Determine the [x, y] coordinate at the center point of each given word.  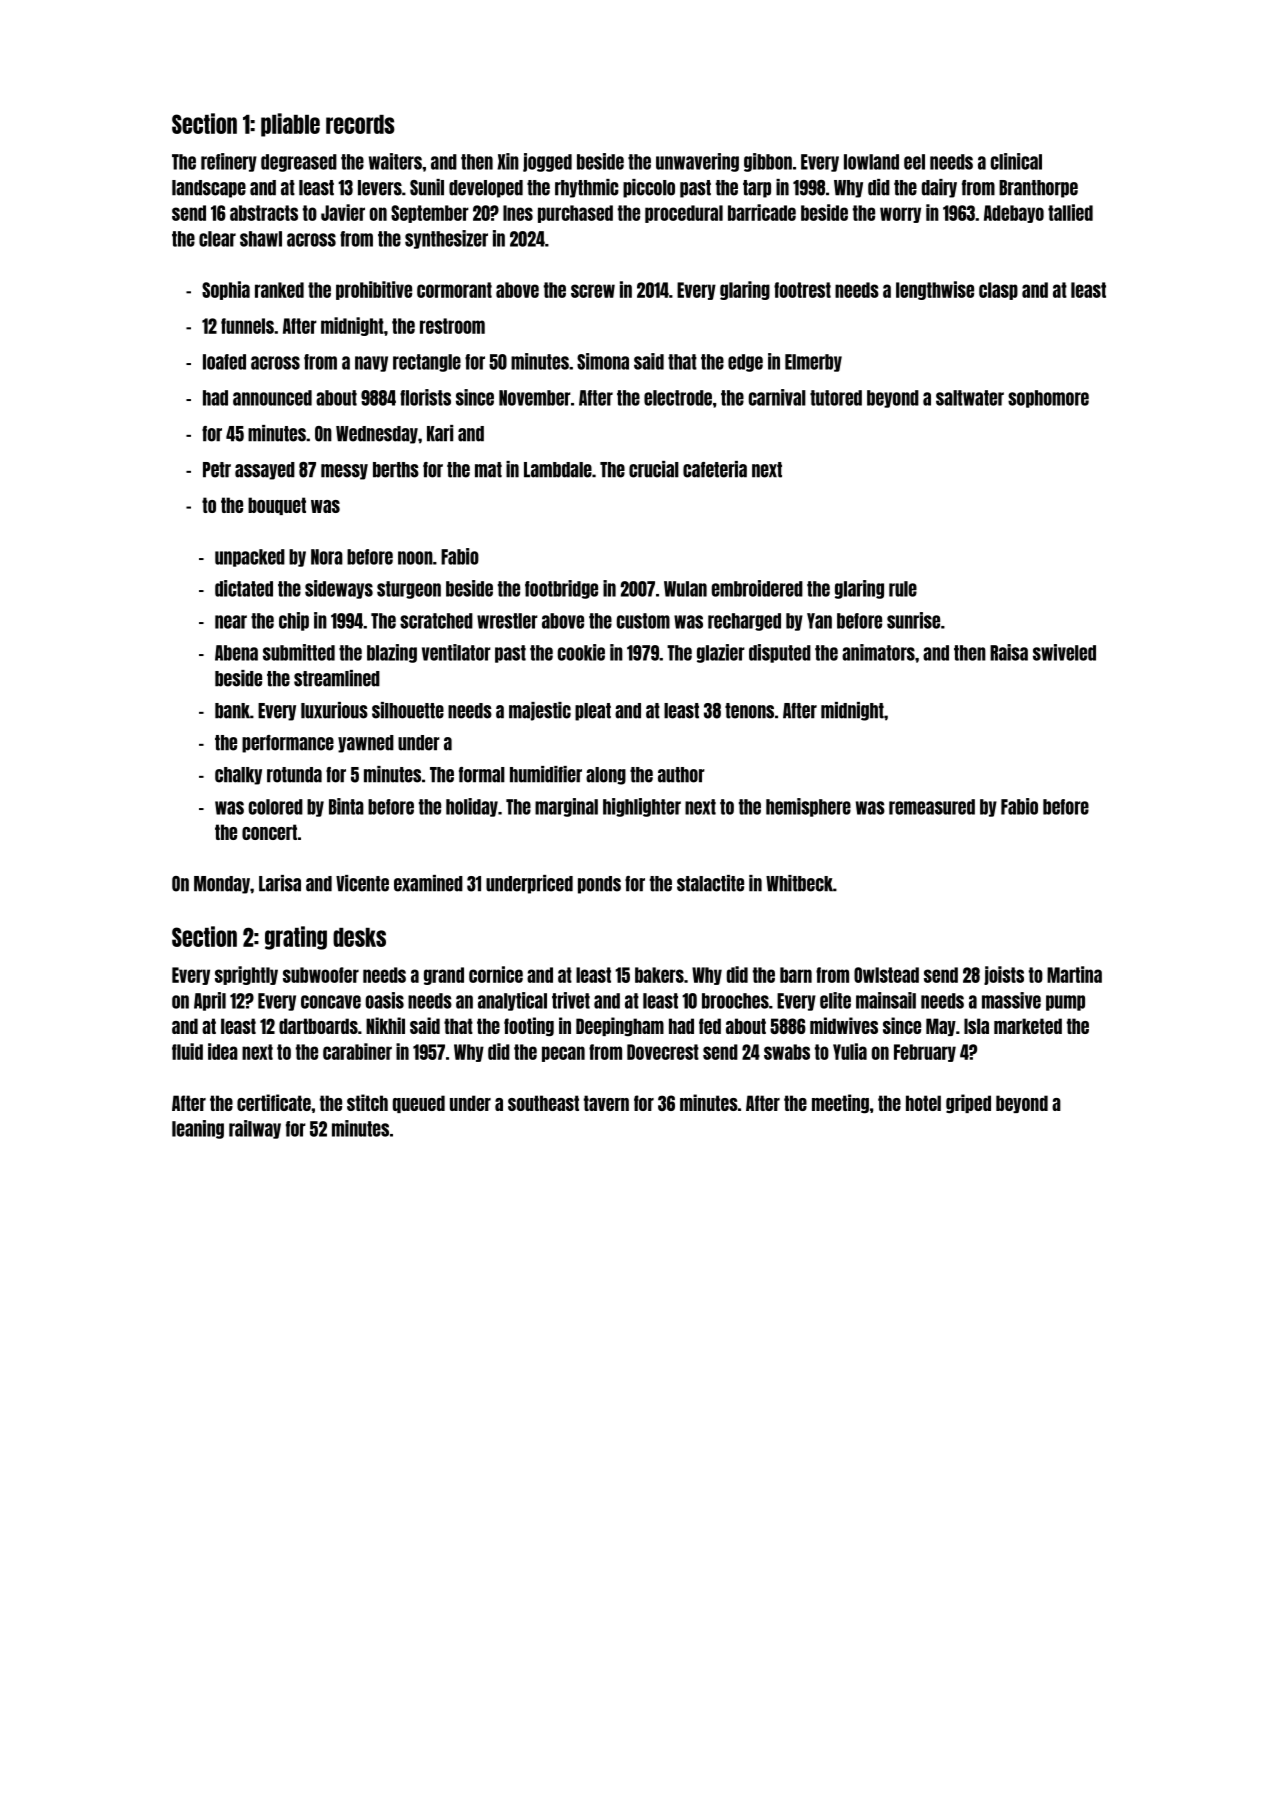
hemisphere [808, 807]
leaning [198, 1129]
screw [593, 291]
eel [914, 162]
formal [482, 775]
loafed [224, 362]
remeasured [932, 807]
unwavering [697, 162]
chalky [238, 776]
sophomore [1048, 399]
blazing [392, 653]
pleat [593, 712]
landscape [209, 189]
